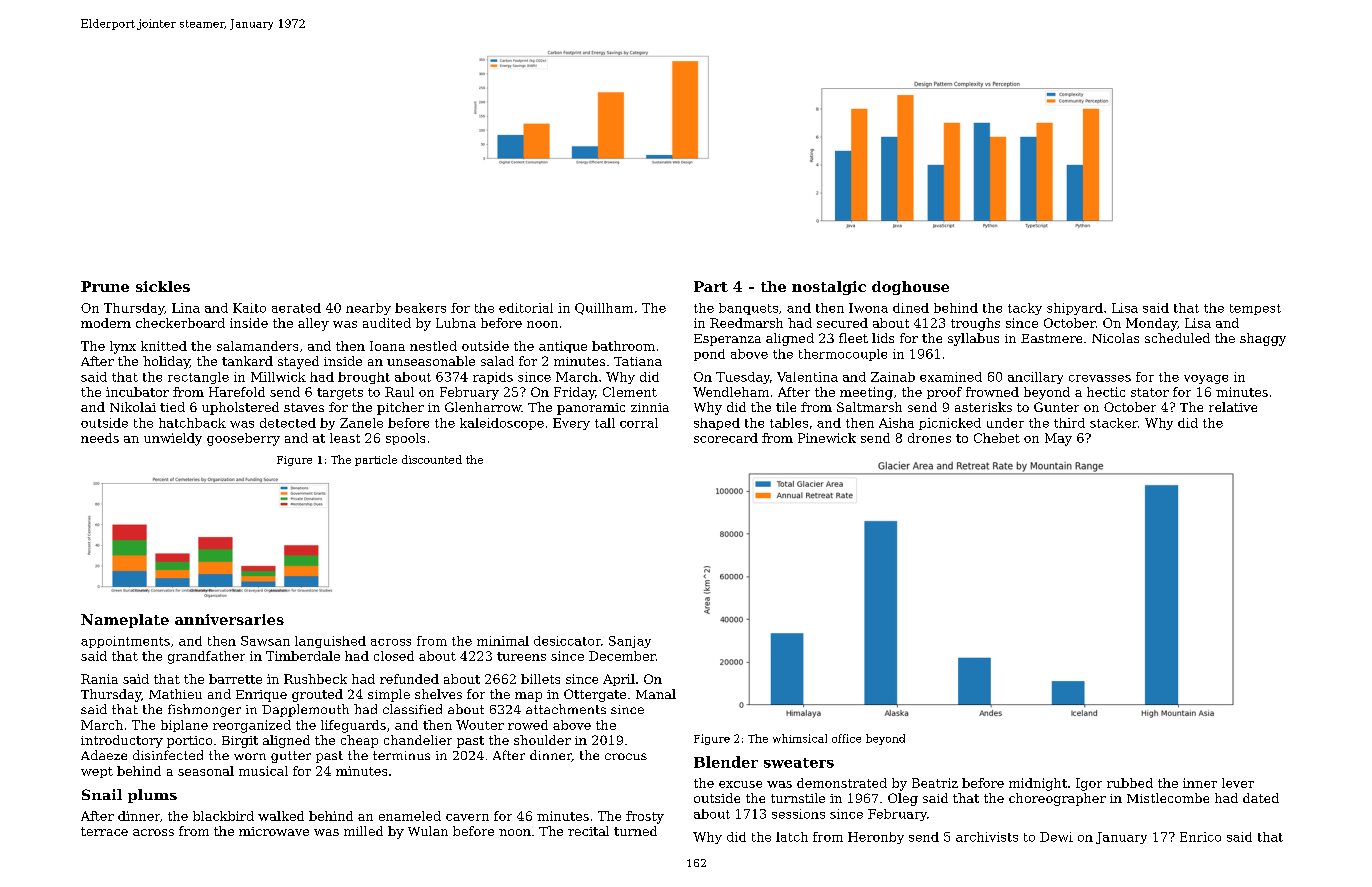 The height and width of the screenshot is (887, 1372). Describe the element at coordinates (829, 288) in the screenshot. I see `nostalgic` at that location.
